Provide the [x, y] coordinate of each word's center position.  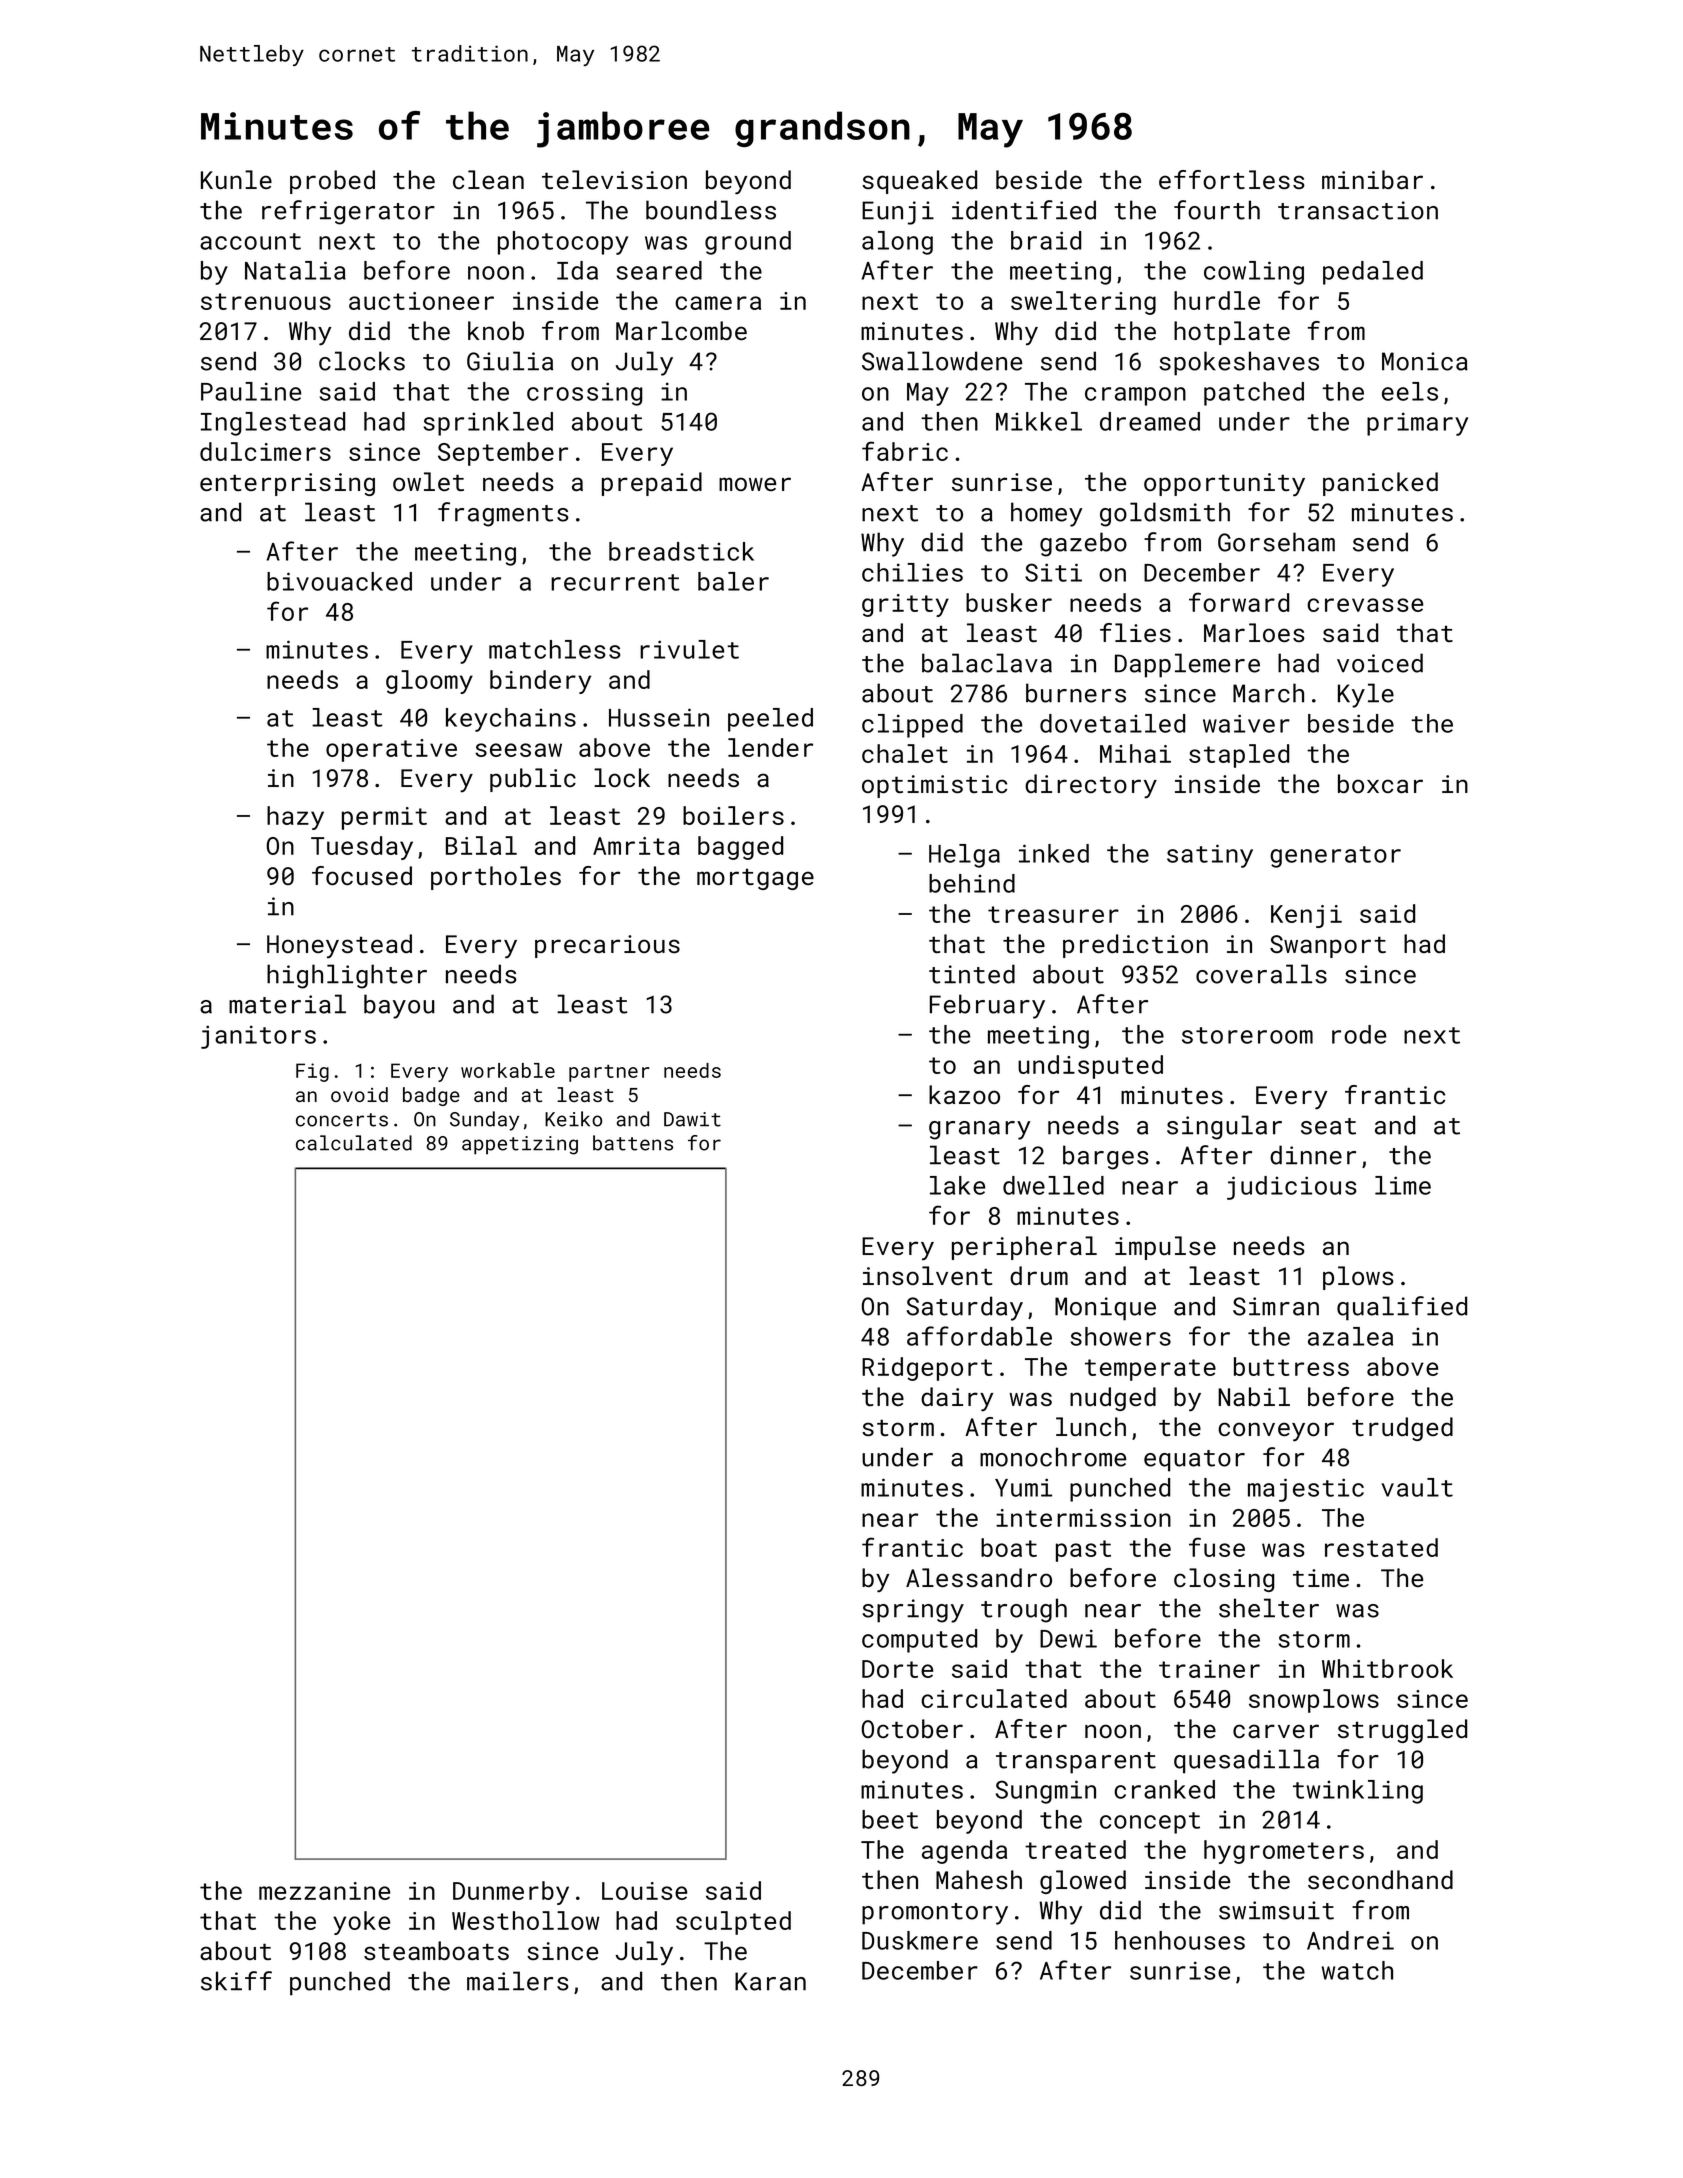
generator [1335, 857]
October [912, 1728]
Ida [577, 270]
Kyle [1366, 695]
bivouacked [339, 581]
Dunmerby [511, 1893]
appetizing [520, 1145]
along [897, 243]
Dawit [692, 1119]
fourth [1217, 210]
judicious [1292, 1188]
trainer [1209, 1669]
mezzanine [324, 1891]
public [533, 780]
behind [972, 883]
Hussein [659, 717]
